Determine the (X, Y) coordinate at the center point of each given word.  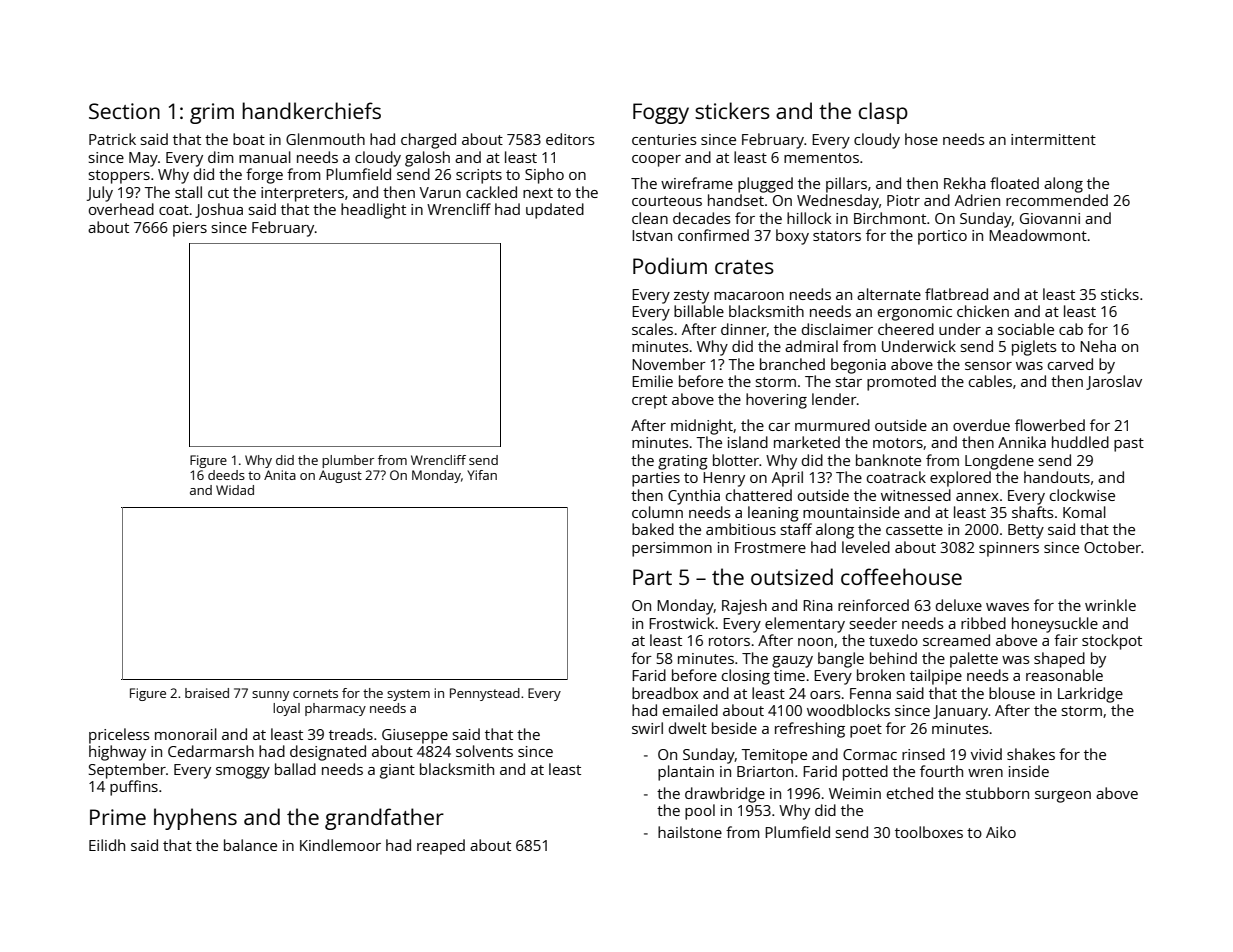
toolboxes (929, 832)
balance (250, 845)
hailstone (690, 832)
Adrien (977, 200)
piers (190, 229)
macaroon (749, 296)
